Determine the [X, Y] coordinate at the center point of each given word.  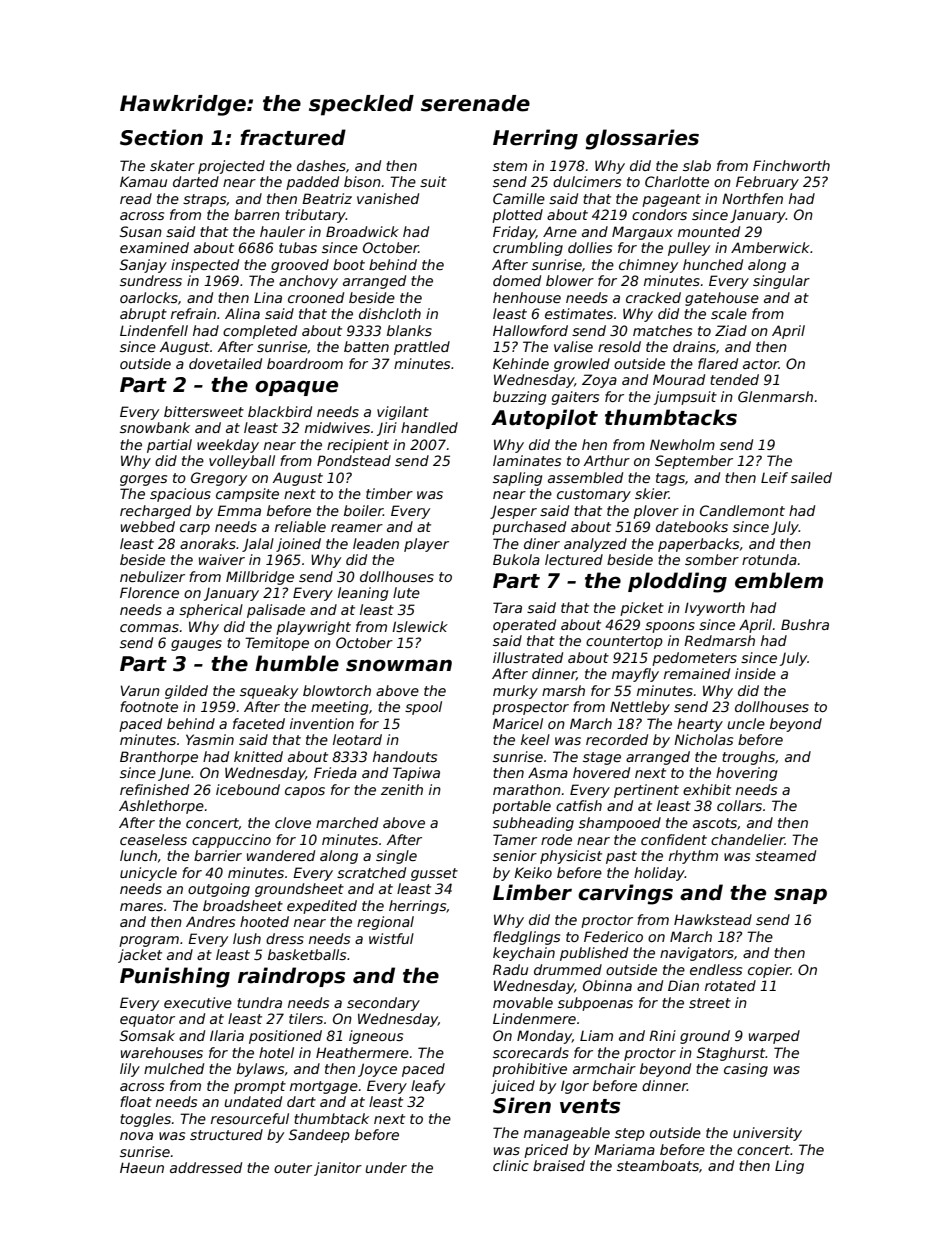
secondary [383, 1004]
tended [734, 379]
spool [423, 708]
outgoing [219, 890]
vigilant [403, 413]
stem [510, 166]
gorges [143, 480]
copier [769, 971]
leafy [428, 1087]
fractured [293, 137]
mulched [174, 1068]
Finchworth [791, 165]
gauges [196, 645]
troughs [748, 758]
